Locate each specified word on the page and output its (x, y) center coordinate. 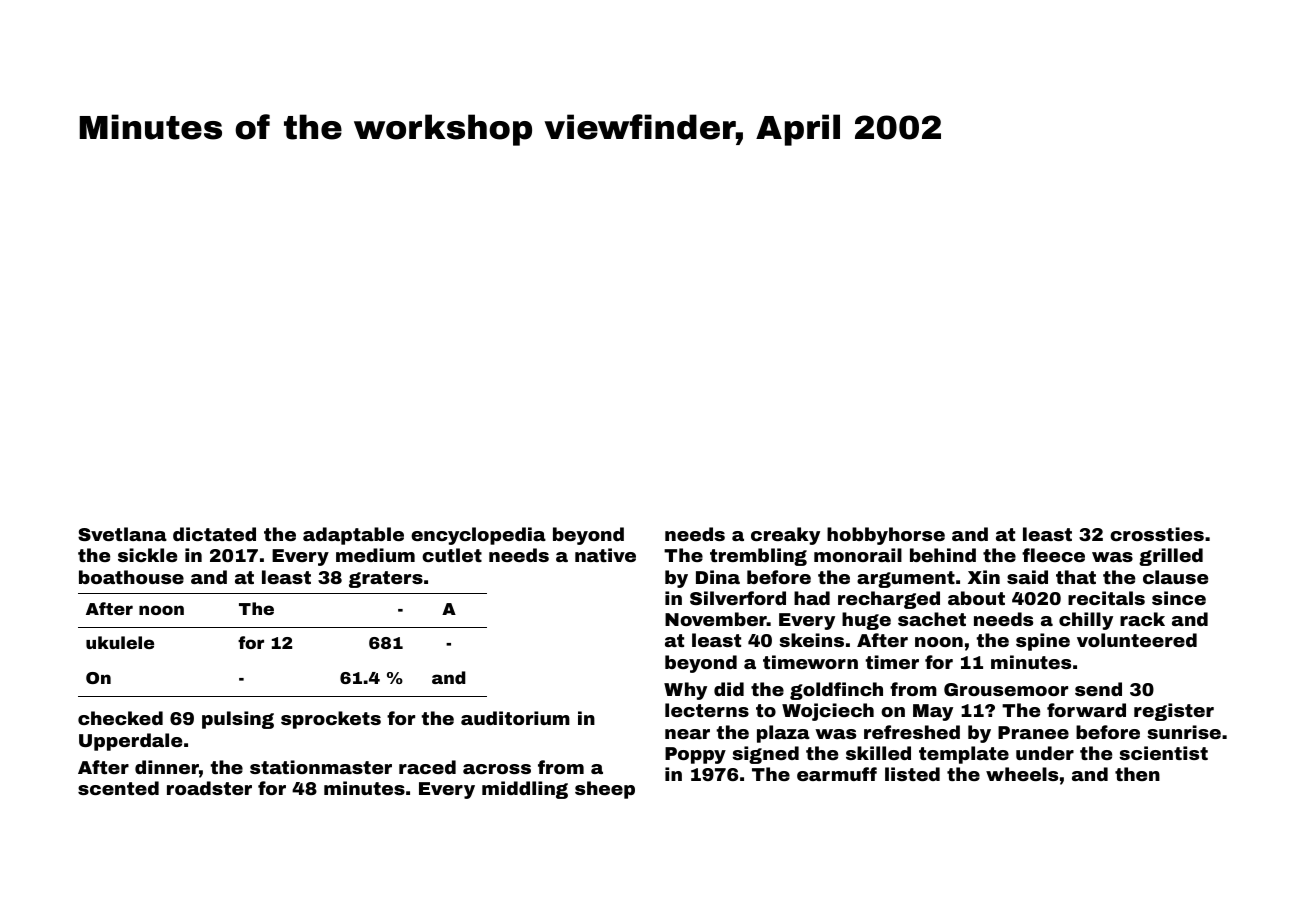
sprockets (331, 720)
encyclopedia (478, 536)
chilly (1086, 621)
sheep (605, 790)
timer (892, 662)
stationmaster (321, 767)
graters (386, 579)
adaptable (353, 536)
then (1137, 774)
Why (685, 691)
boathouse (131, 577)
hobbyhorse (886, 536)
